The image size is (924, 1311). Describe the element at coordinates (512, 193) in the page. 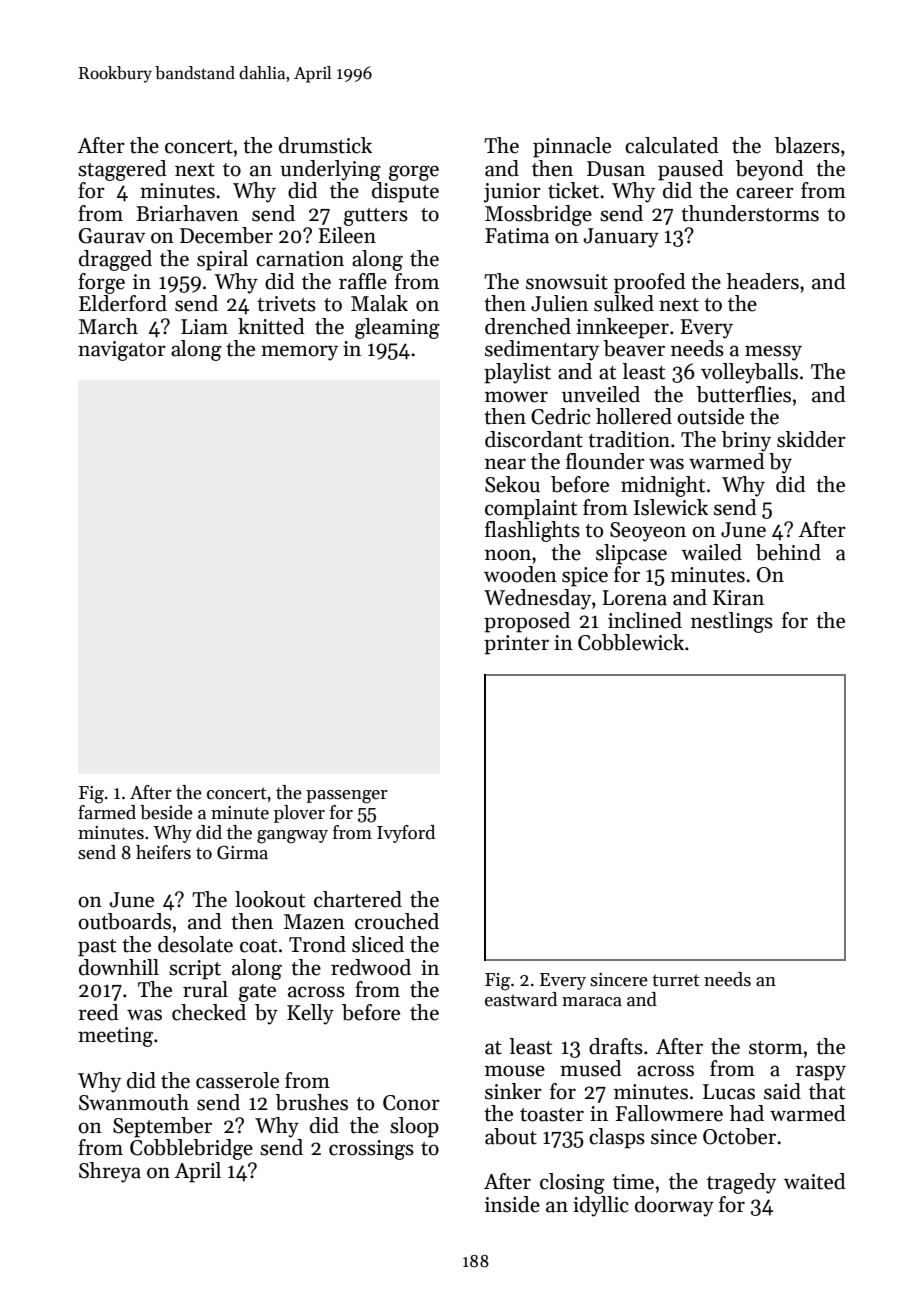

I see `junior` at that location.
